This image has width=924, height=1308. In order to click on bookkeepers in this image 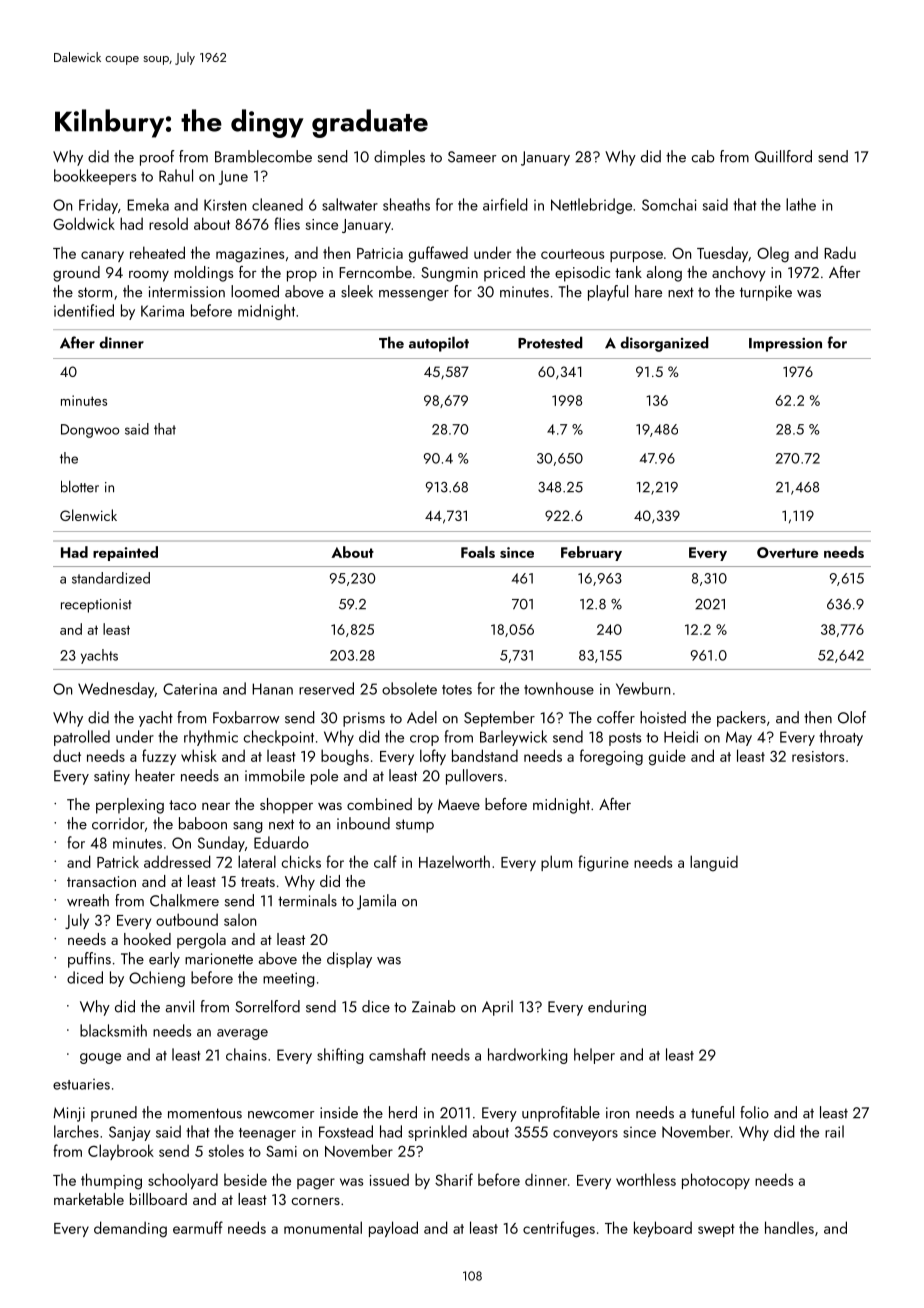, I will do `click(95, 177)`.
